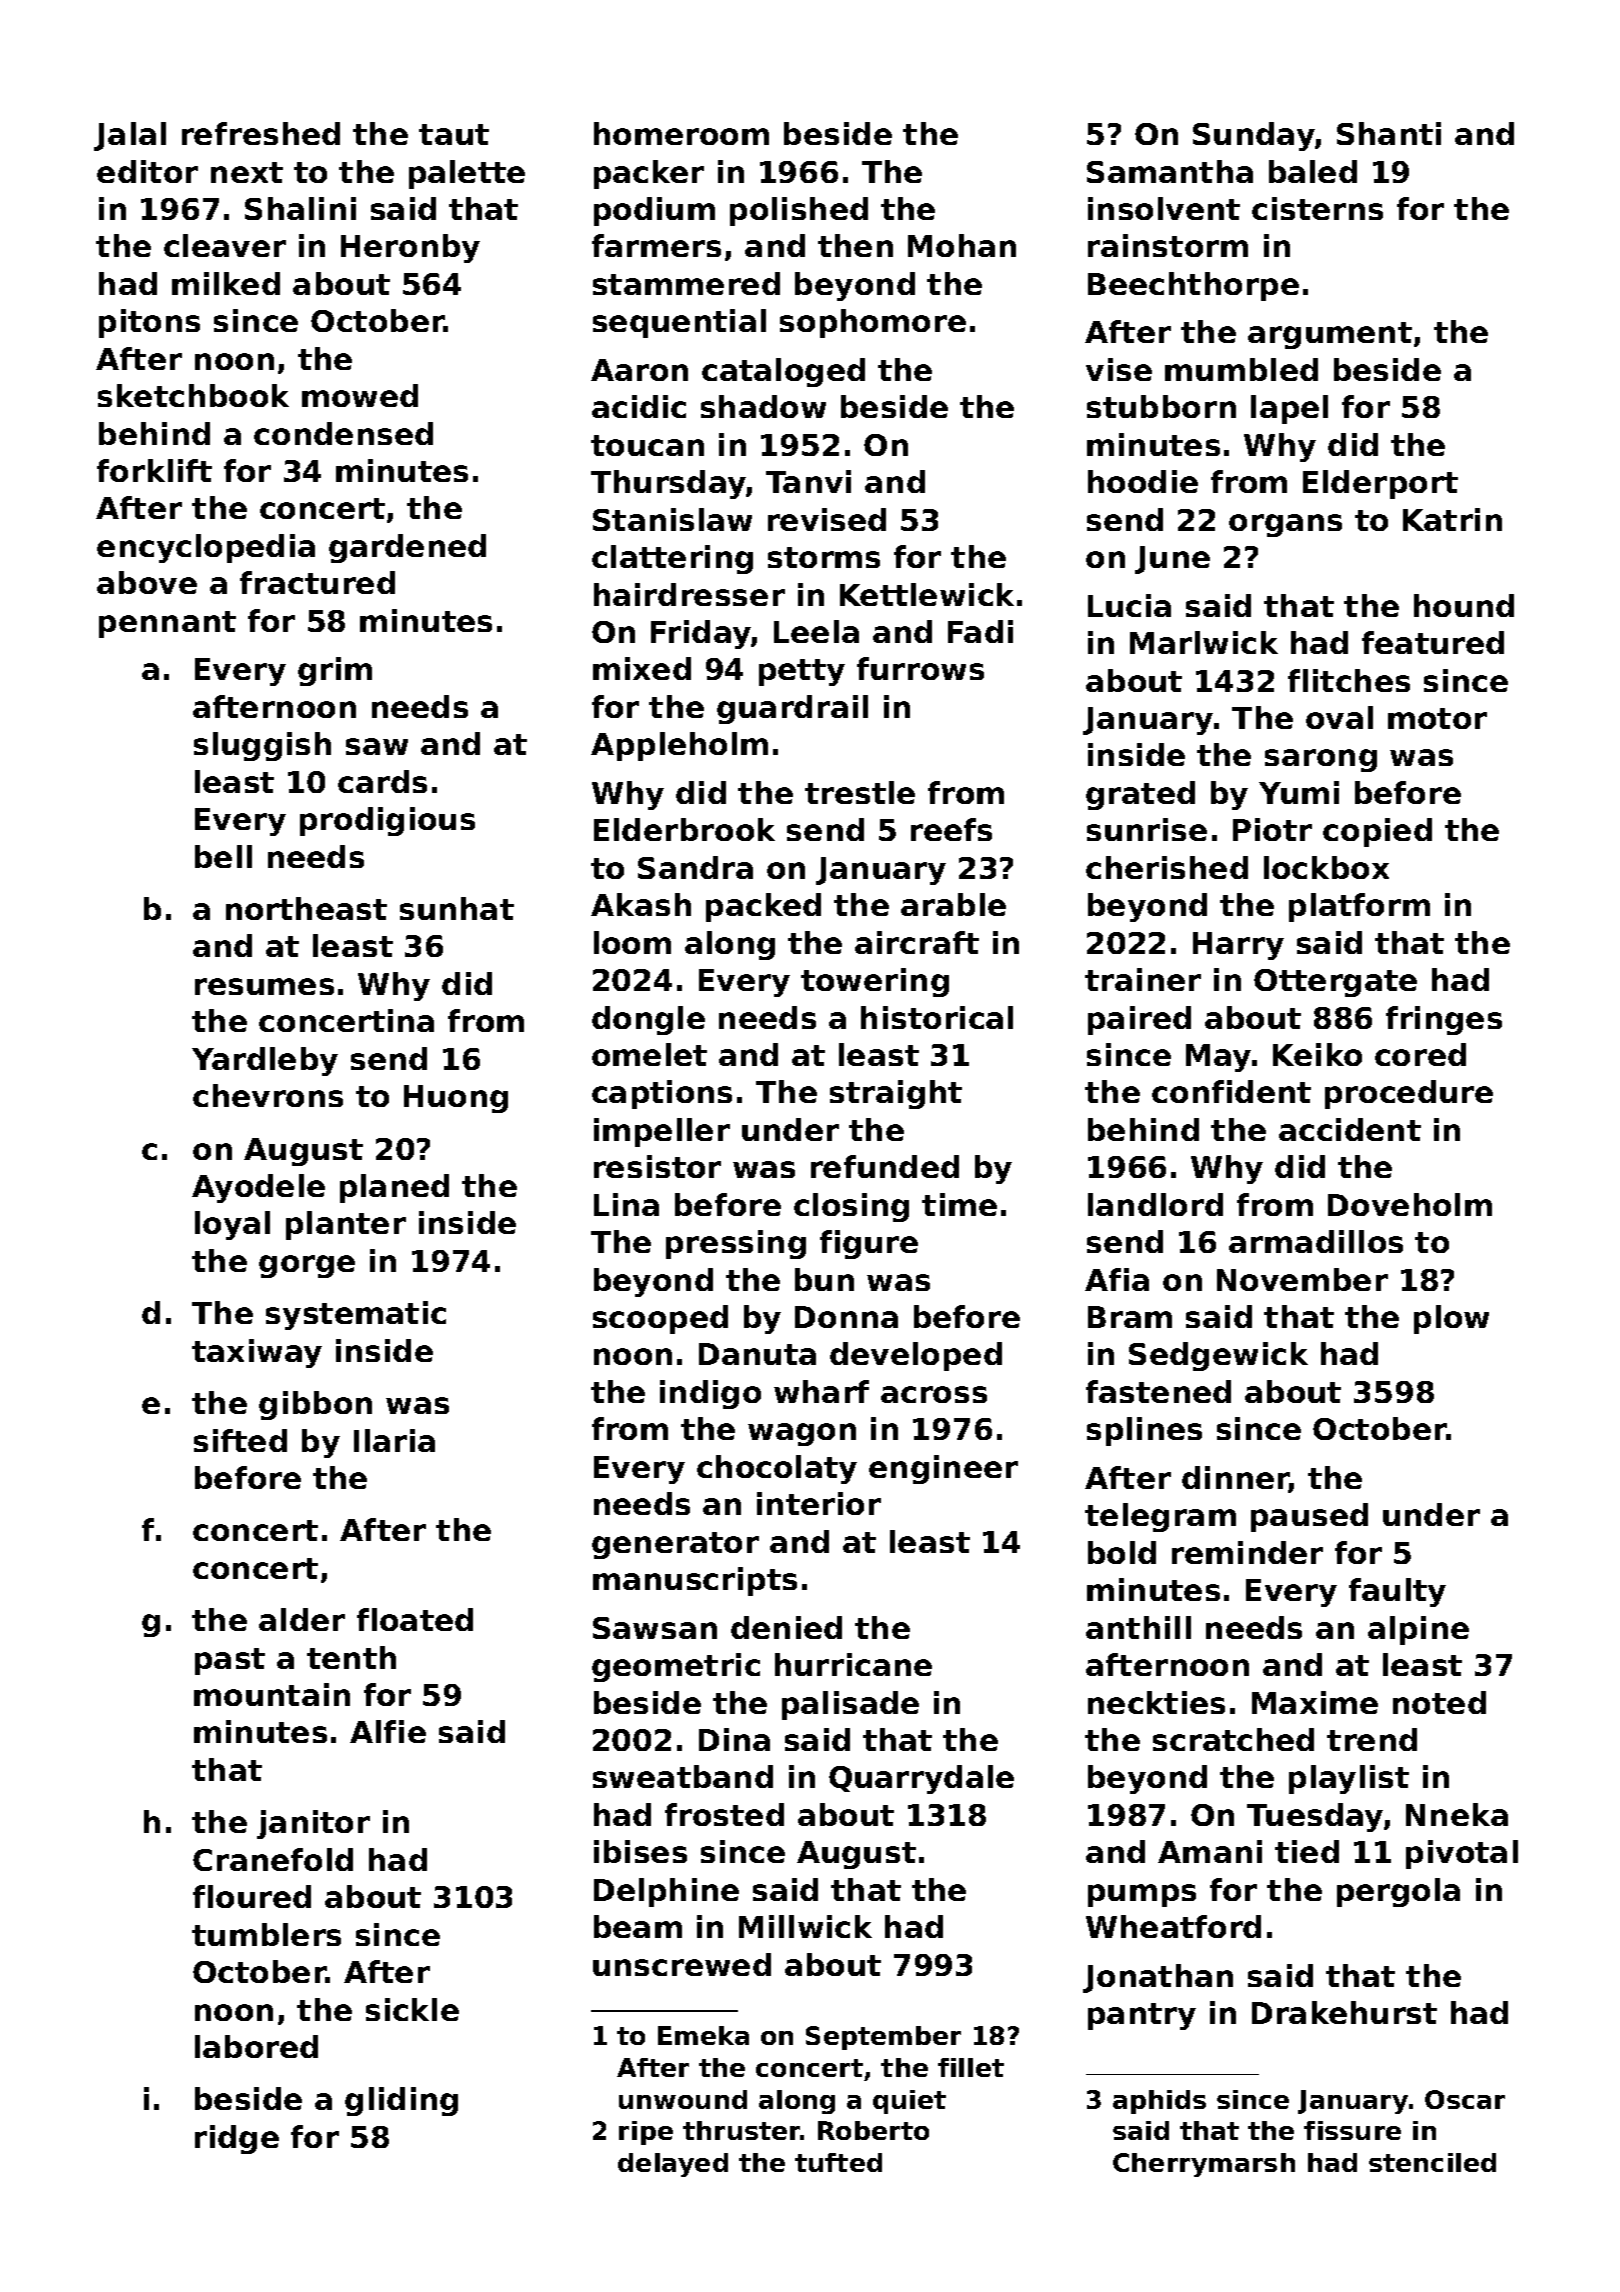  What do you see at coordinates (335, 671) in the image?
I see `grim` at bounding box center [335, 671].
